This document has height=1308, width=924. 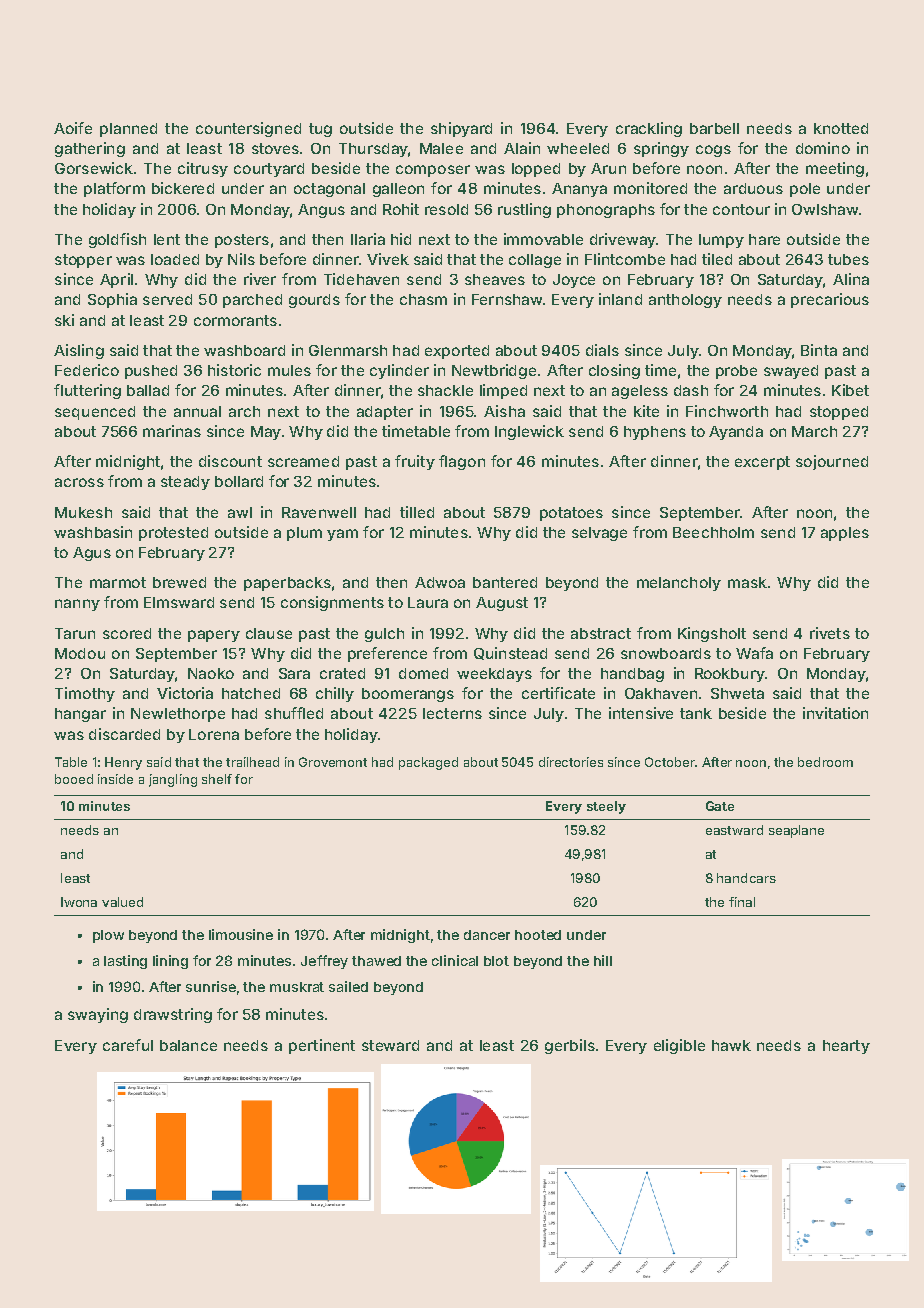 What do you see at coordinates (736, 372) in the document?
I see `probe` at bounding box center [736, 372].
